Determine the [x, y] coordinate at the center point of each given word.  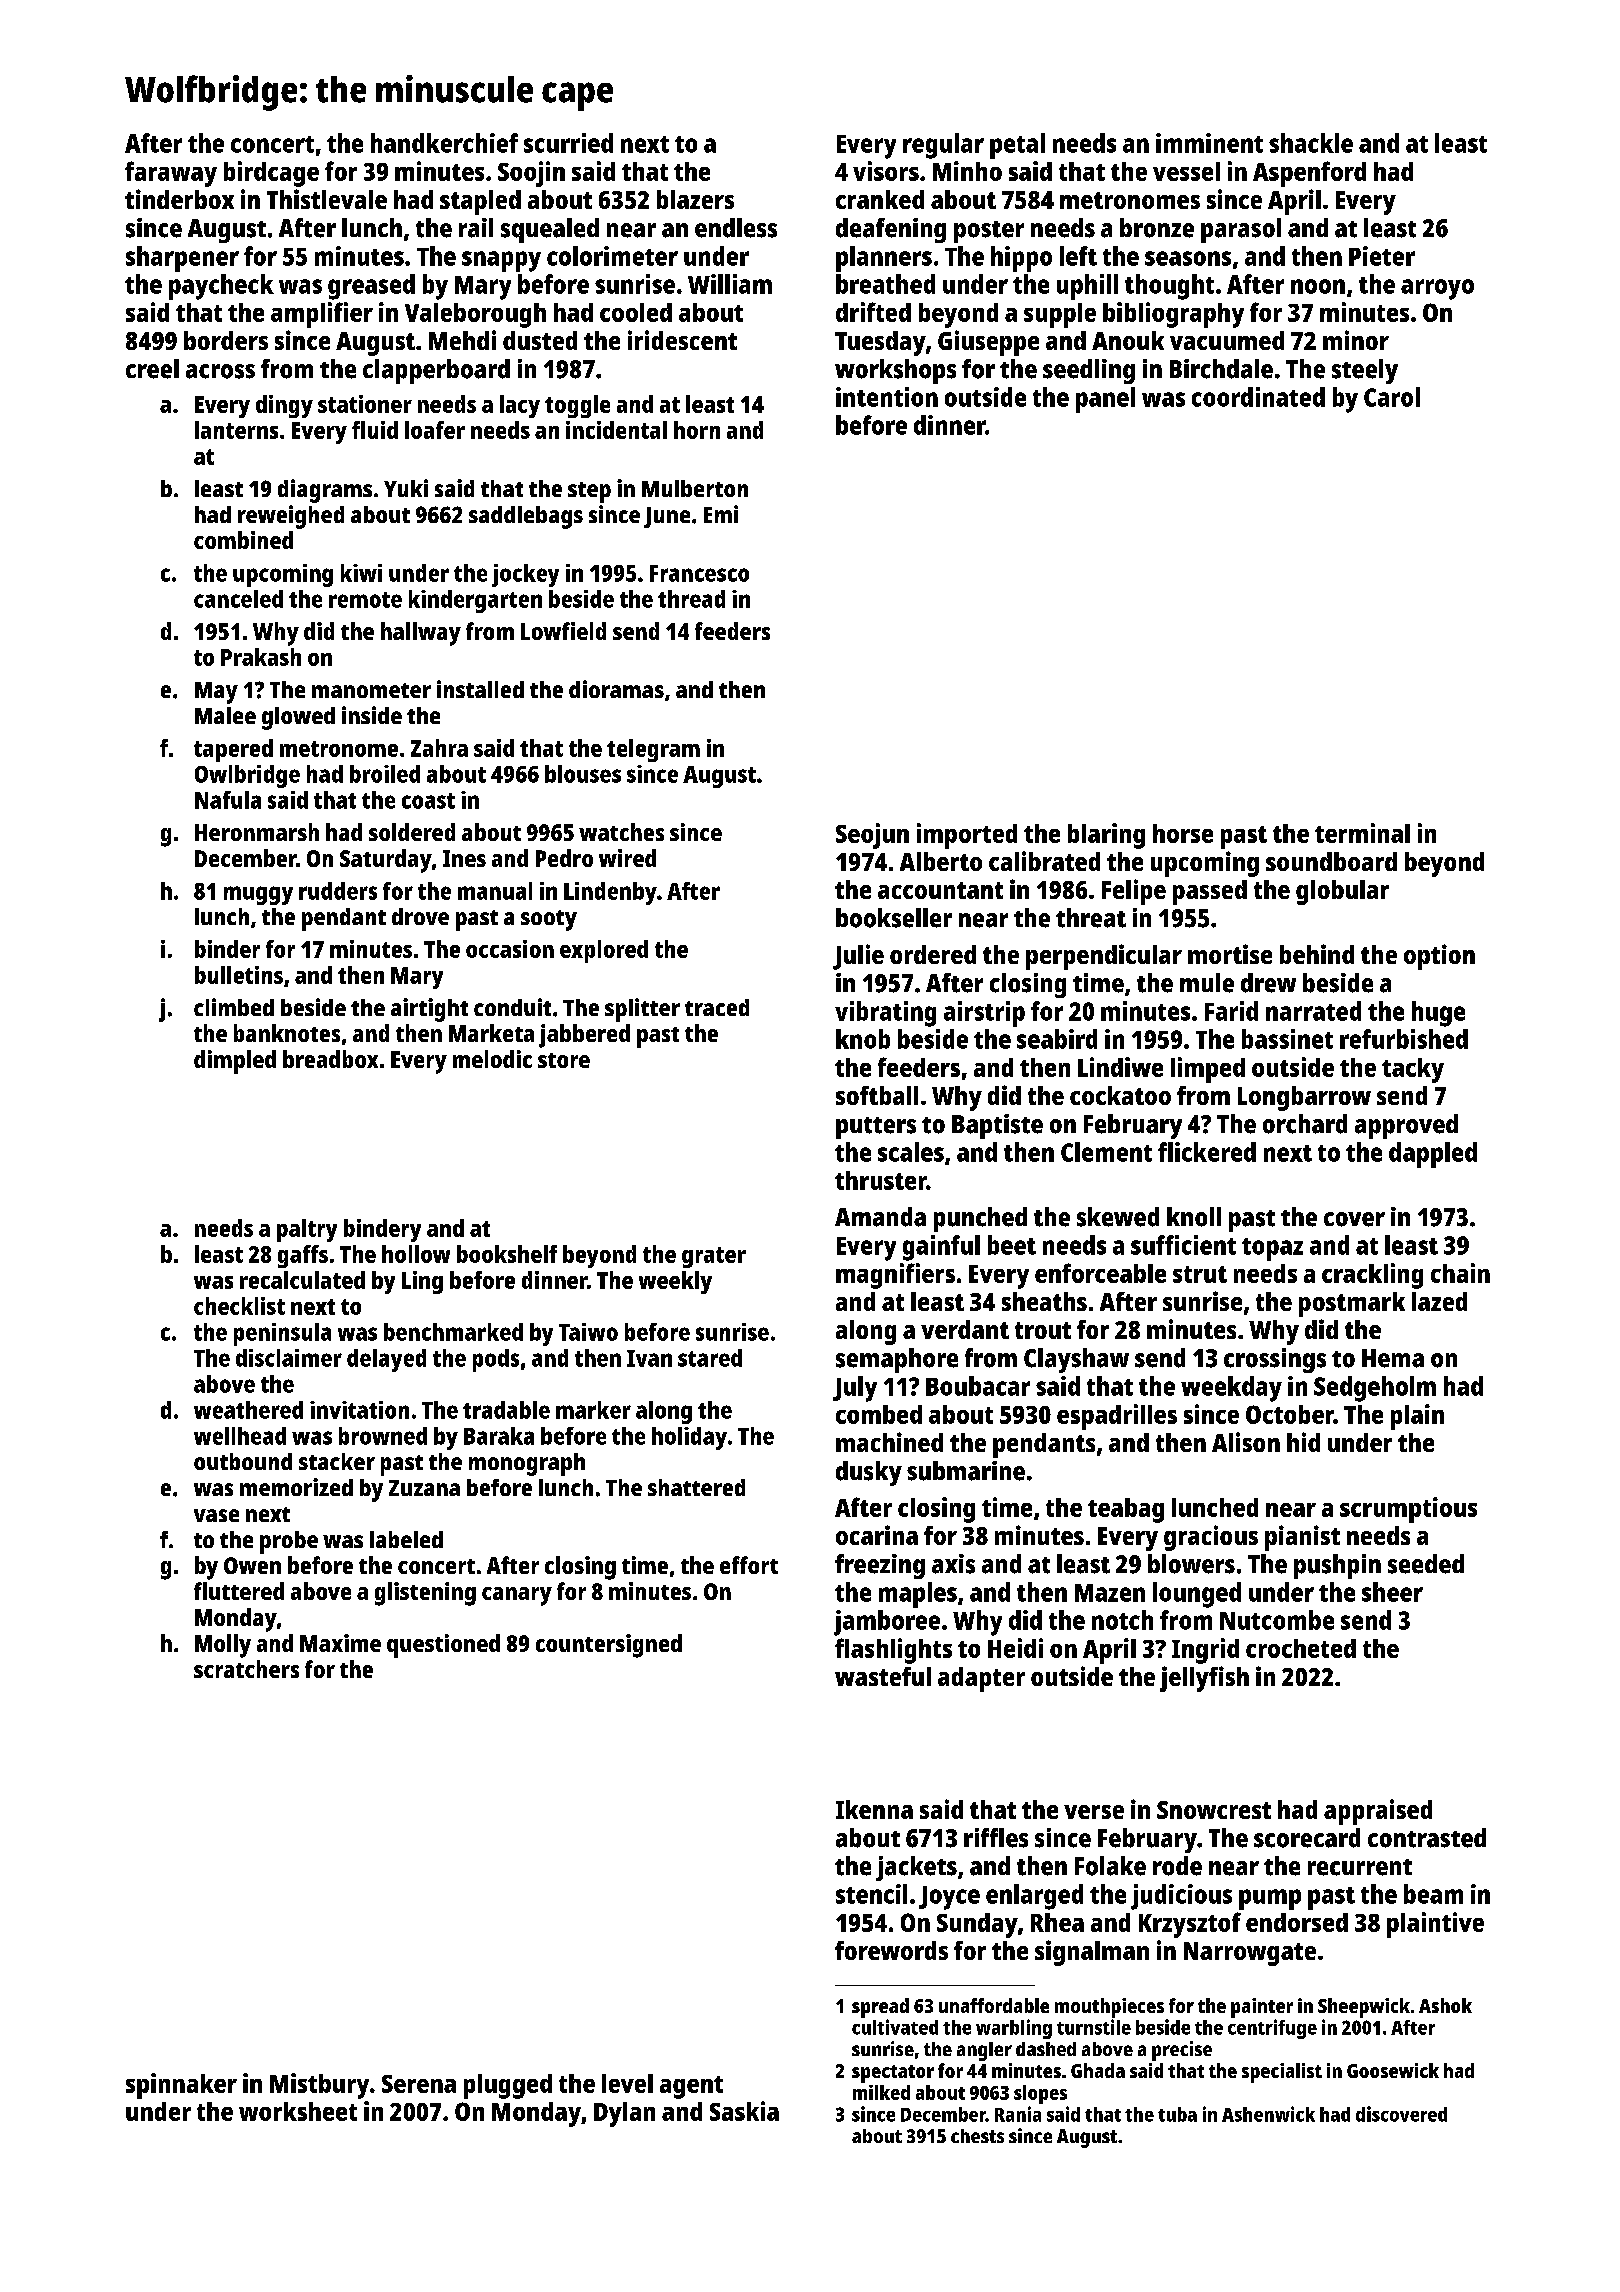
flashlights [893, 1651]
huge [1438, 1014]
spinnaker [181, 2086]
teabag [1126, 1510]
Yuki [406, 488]
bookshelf [507, 1254]
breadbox [330, 1059]
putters [876, 1128]
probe [289, 1542]
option [1439, 957]
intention [887, 397]
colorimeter [612, 256]
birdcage [271, 174]
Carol [1392, 397]
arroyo [1437, 289]
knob [863, 1039]
